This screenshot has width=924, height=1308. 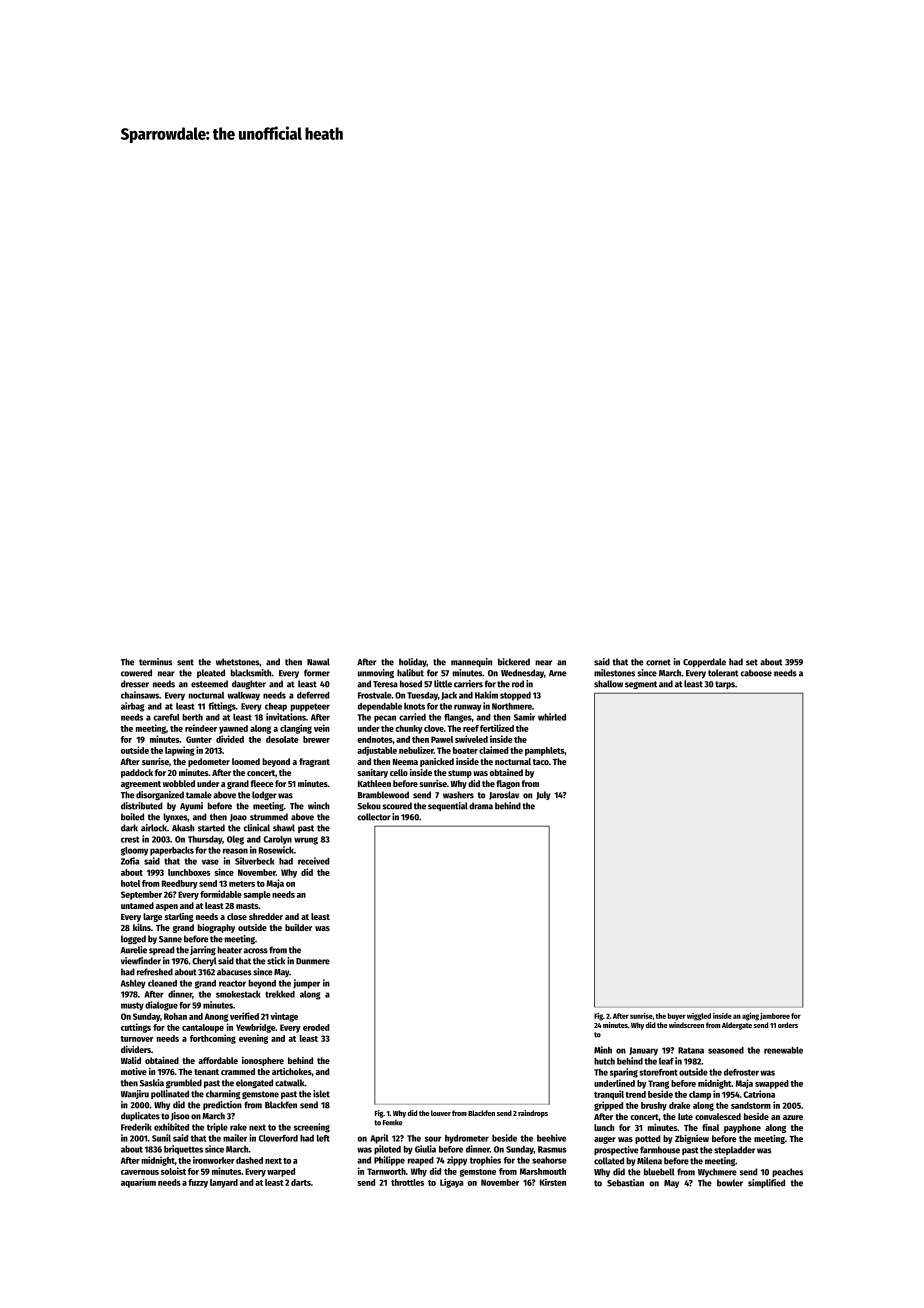 What do you see at coordinates (699, 1017) in the screenshot?
I see `wiggled` at bounding box center [699, 1017].
